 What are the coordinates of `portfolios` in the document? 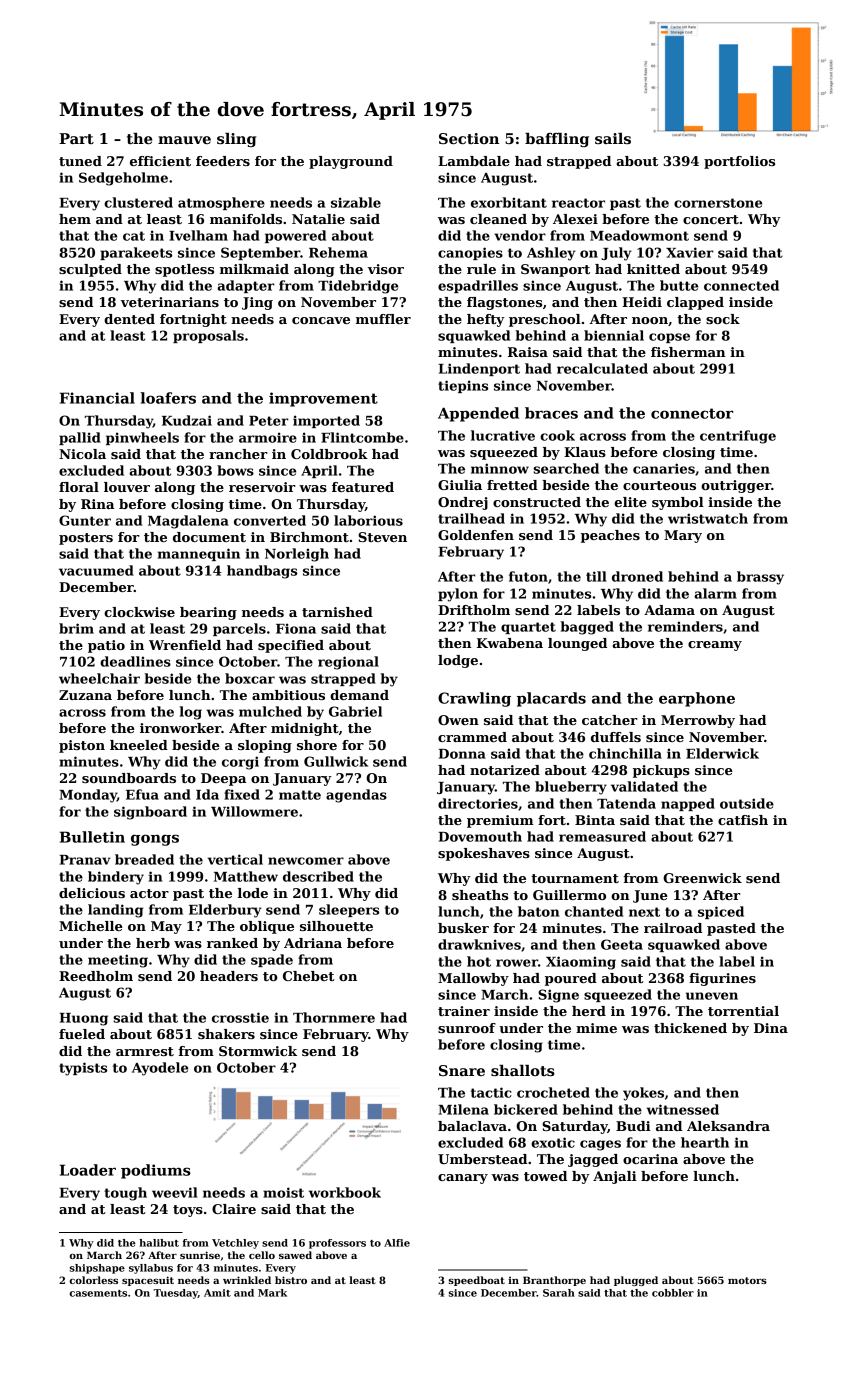 It's located at (739, 162).
